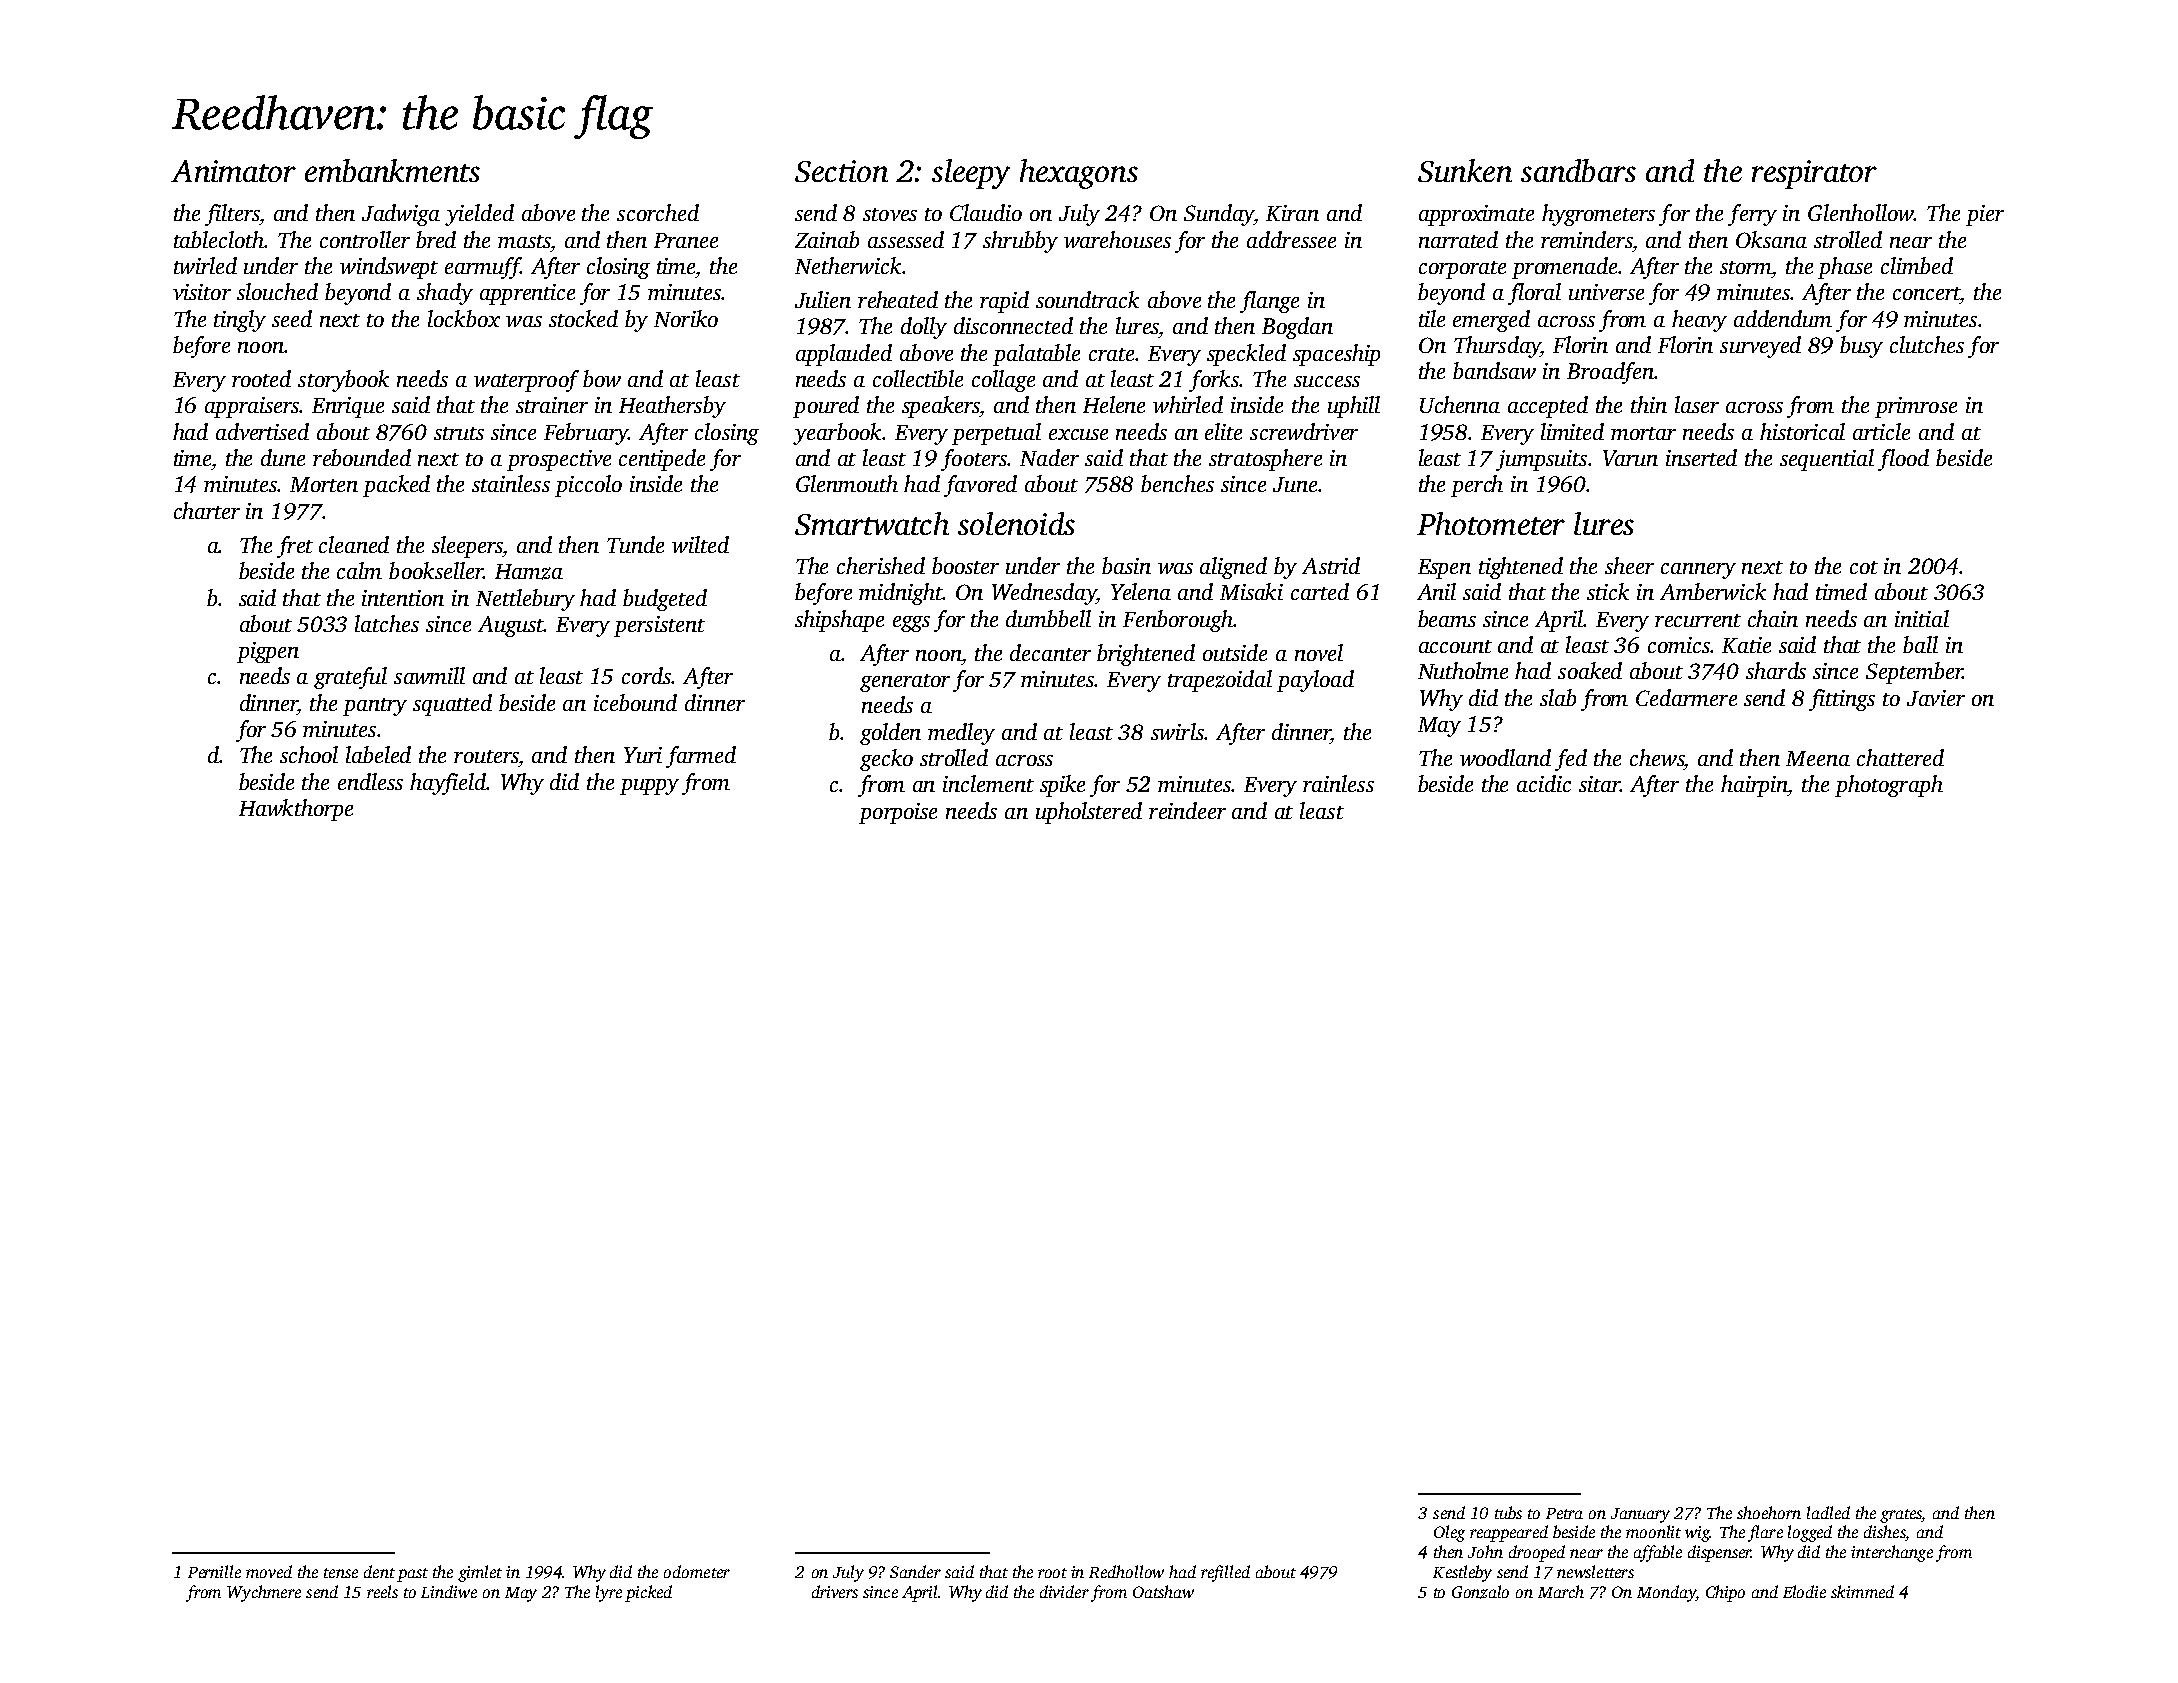 The image size is (2178, 1683). What do you see at coordinates (1126, 1571) in the screenshot?
I see `Redhollow` at bounding box center [1126, 1571].
